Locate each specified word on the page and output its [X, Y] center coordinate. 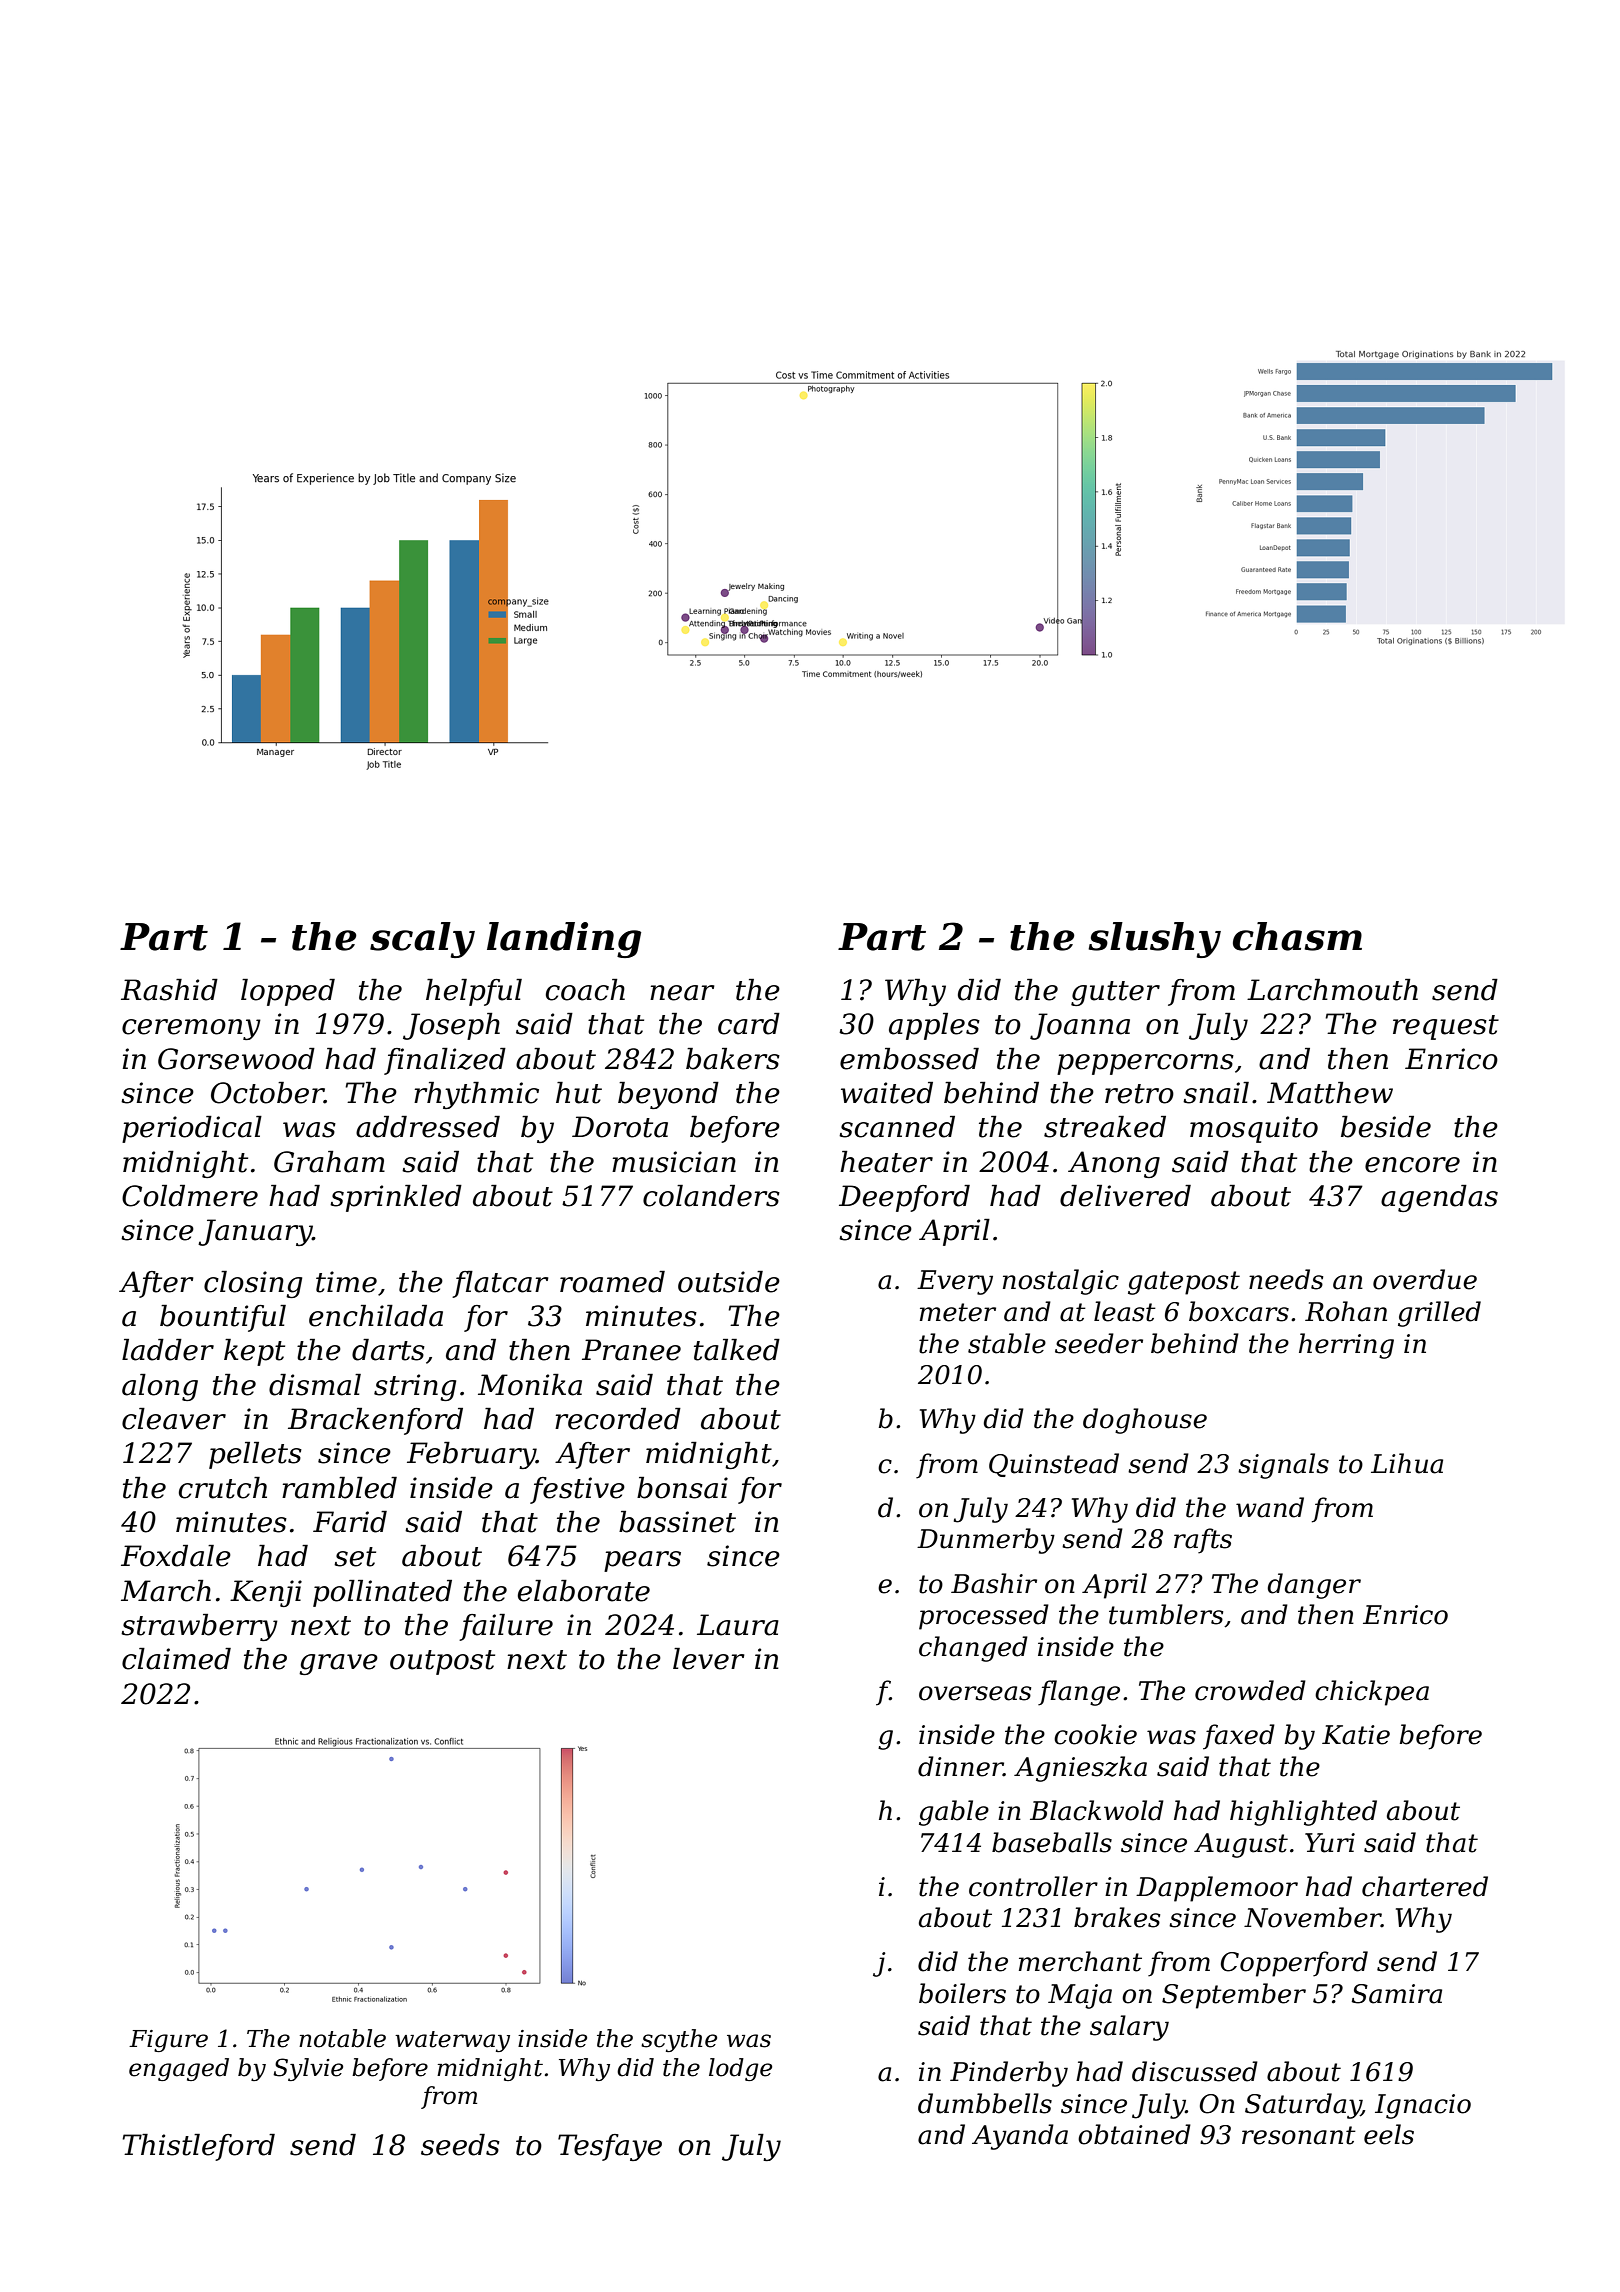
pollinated [382, 1593]
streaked [1105, 1127]
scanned [897, 1127]
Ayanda [1020, 2137]
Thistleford [198, 2147]
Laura [738, 1625]
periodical [192, 1129]
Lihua [1407, 1463]
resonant [1299, 2135]
